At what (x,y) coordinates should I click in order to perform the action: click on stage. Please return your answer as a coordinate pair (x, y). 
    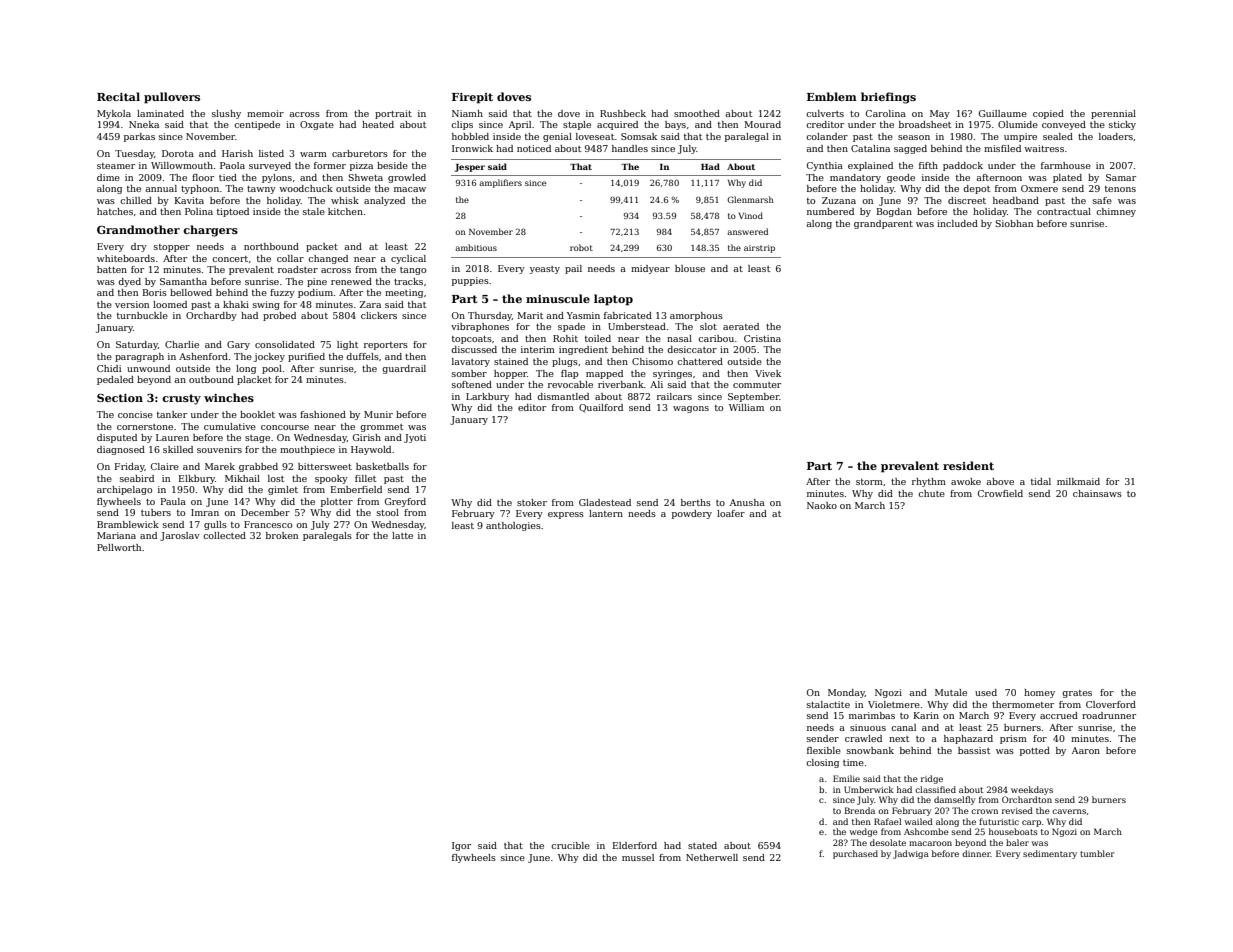
    Looking at the image, I should click on (257, 439).
